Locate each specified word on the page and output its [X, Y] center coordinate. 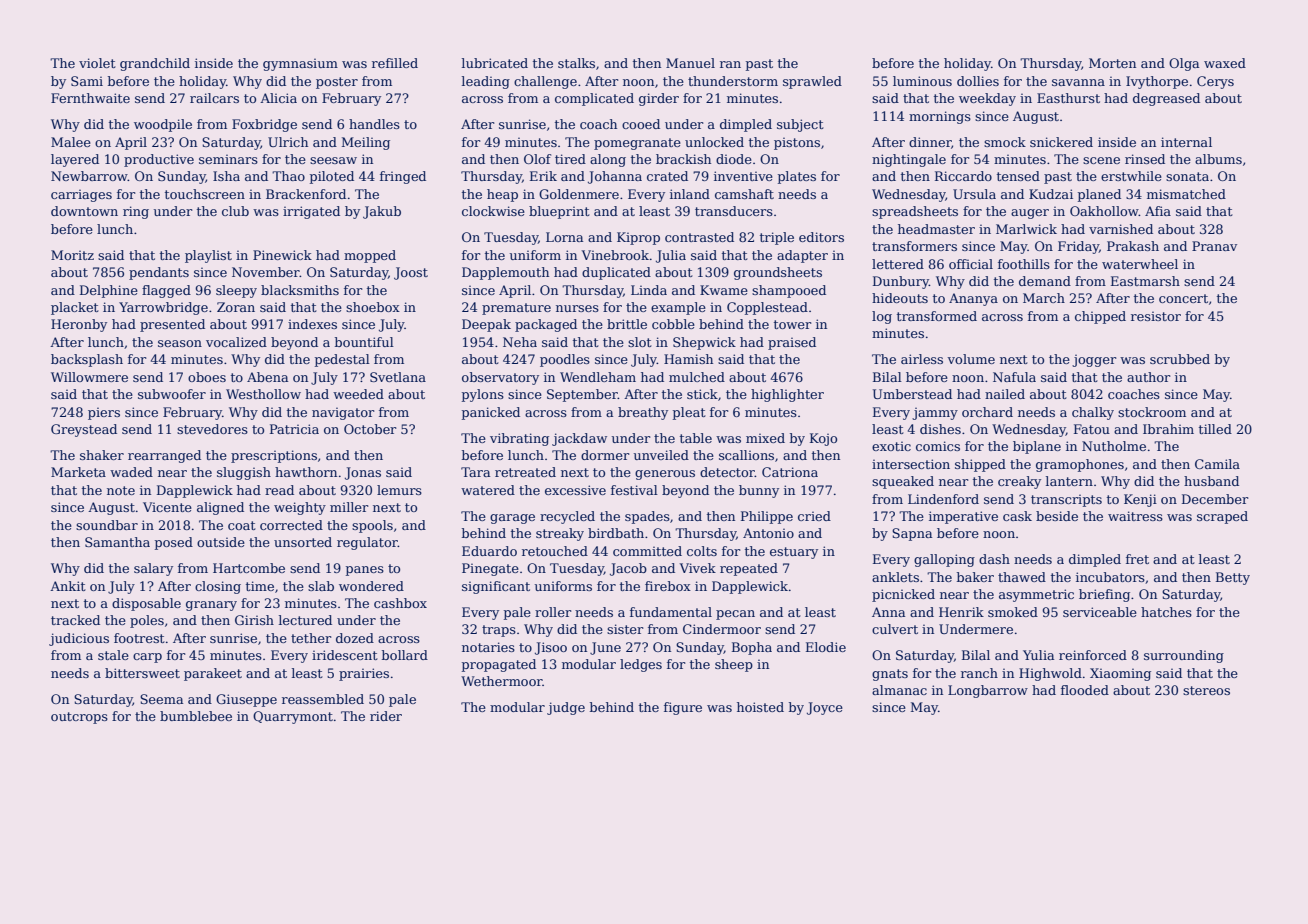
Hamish [688, 359]
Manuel [690, 63]
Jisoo [551, 648]
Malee [71, 142]
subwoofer [172, 394]
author [1149, 377]
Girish [254, 620]
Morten [1112, 63]
